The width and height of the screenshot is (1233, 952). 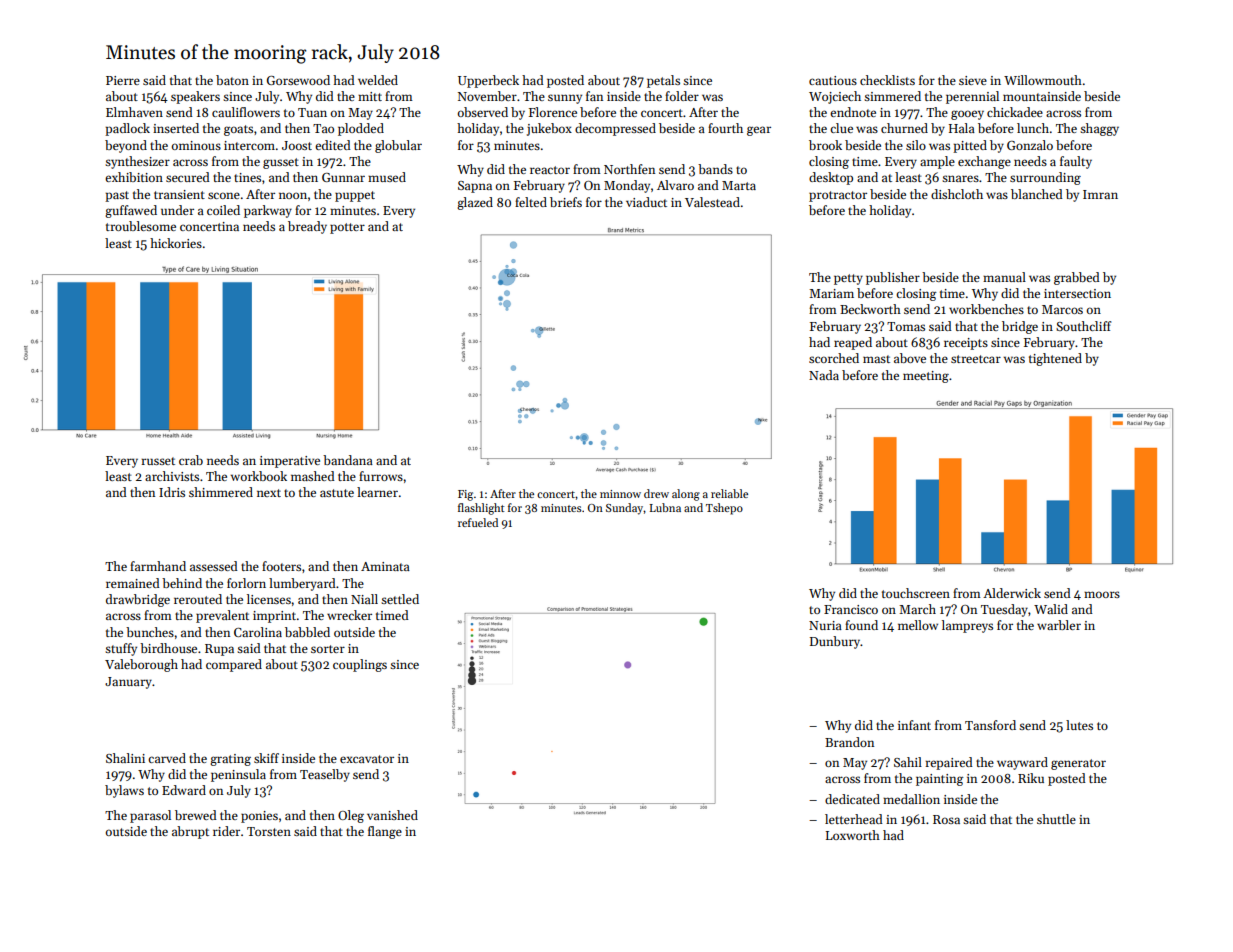 I want to click on hickories, so click(x=176, y=243).
